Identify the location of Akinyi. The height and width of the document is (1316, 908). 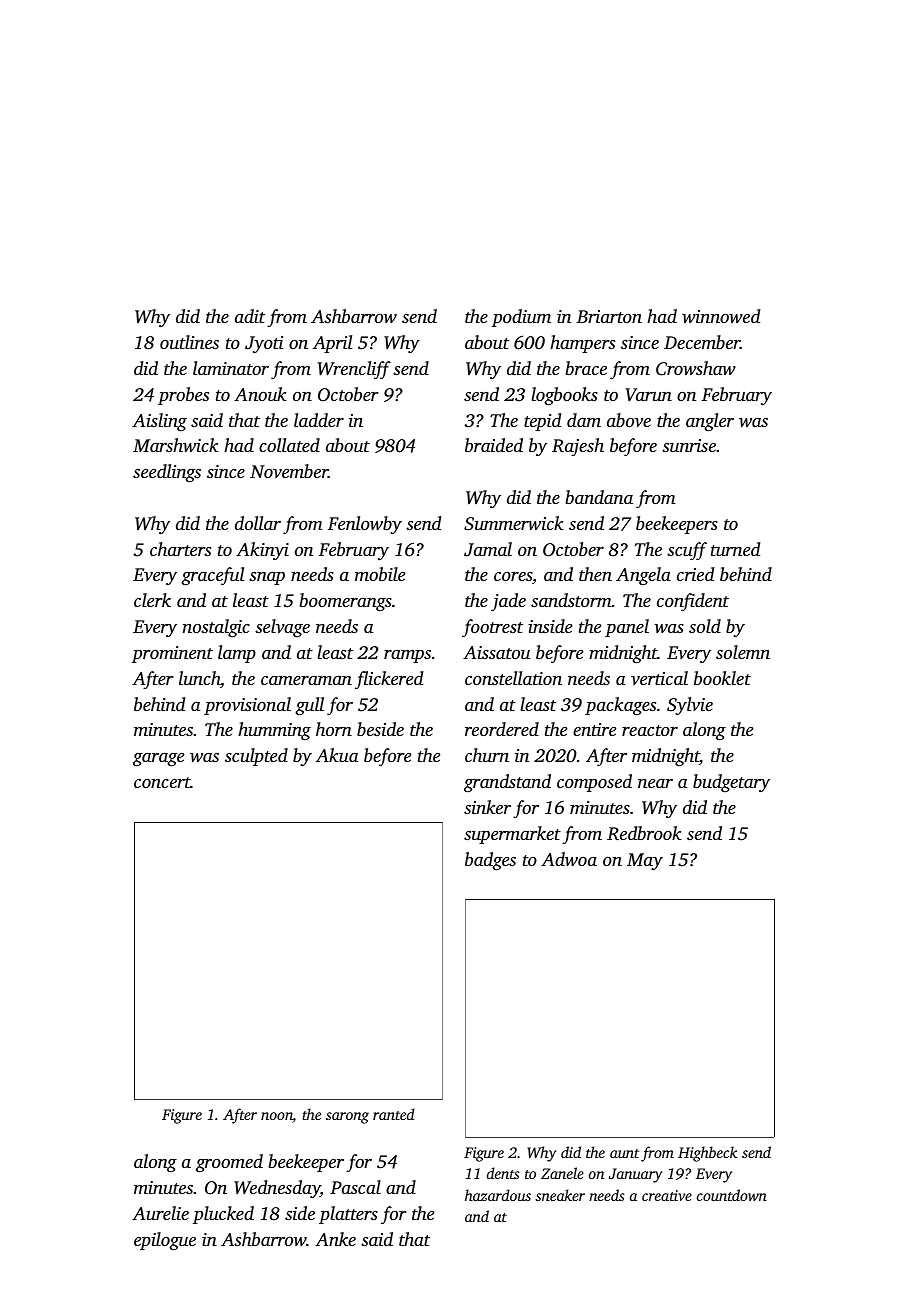
(262, 551).
